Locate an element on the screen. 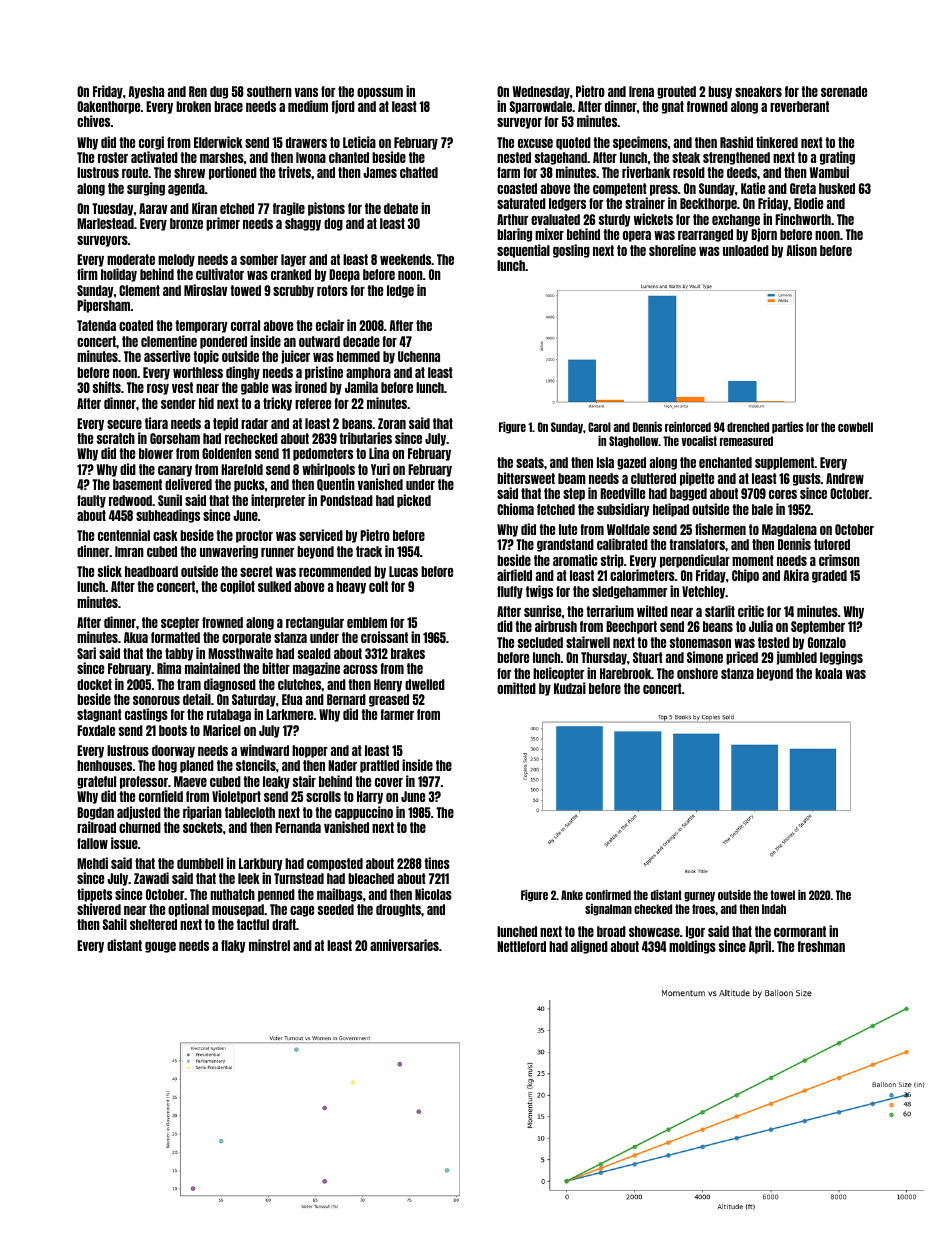 This screenshot has height=1233, width=952. perpendicular is located at coordinates (695, 561).
